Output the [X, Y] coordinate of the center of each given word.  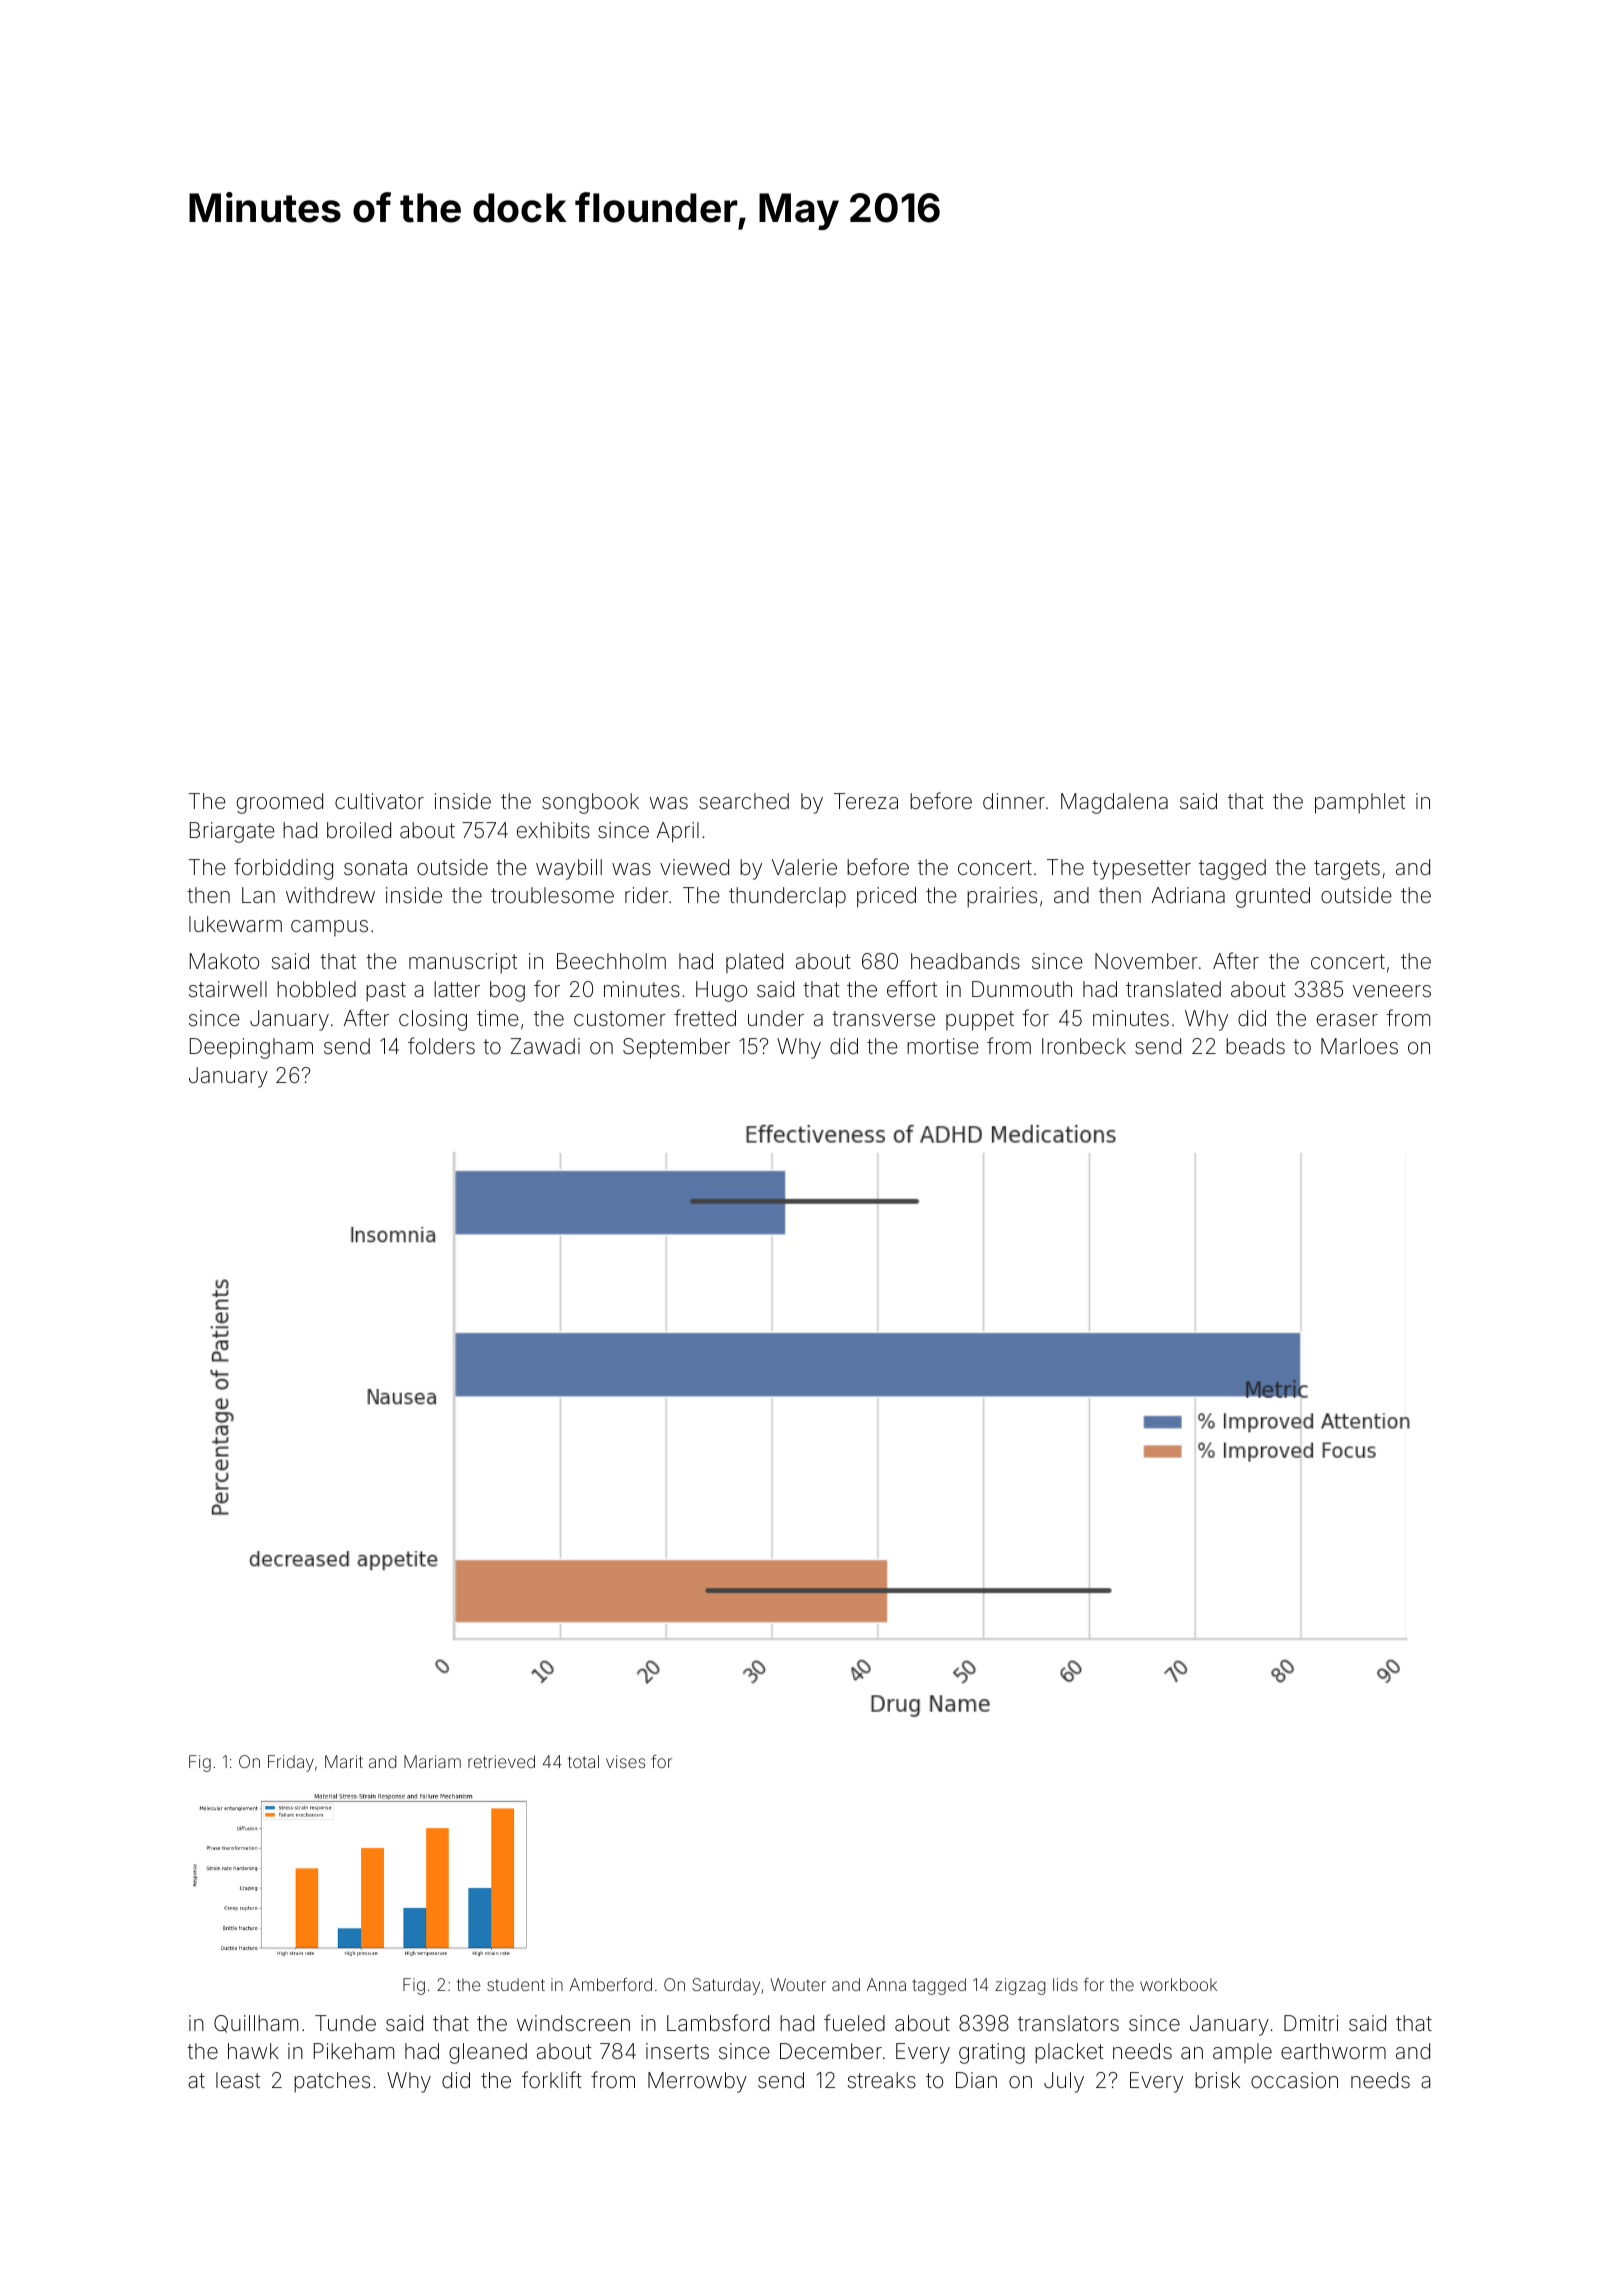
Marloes [1359, 1046]
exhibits [553, 830]
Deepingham [251, 1048]
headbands [965, 961]
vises [625, 1761]
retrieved [501, 1761]
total [583, 1761]
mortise [943, 1046]
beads [1255, 1046]
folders [441, 1046]
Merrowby [697, 2082]
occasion [1294, 2080]
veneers [1392, 991]
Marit [344, 1761]
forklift [552, 2080]
